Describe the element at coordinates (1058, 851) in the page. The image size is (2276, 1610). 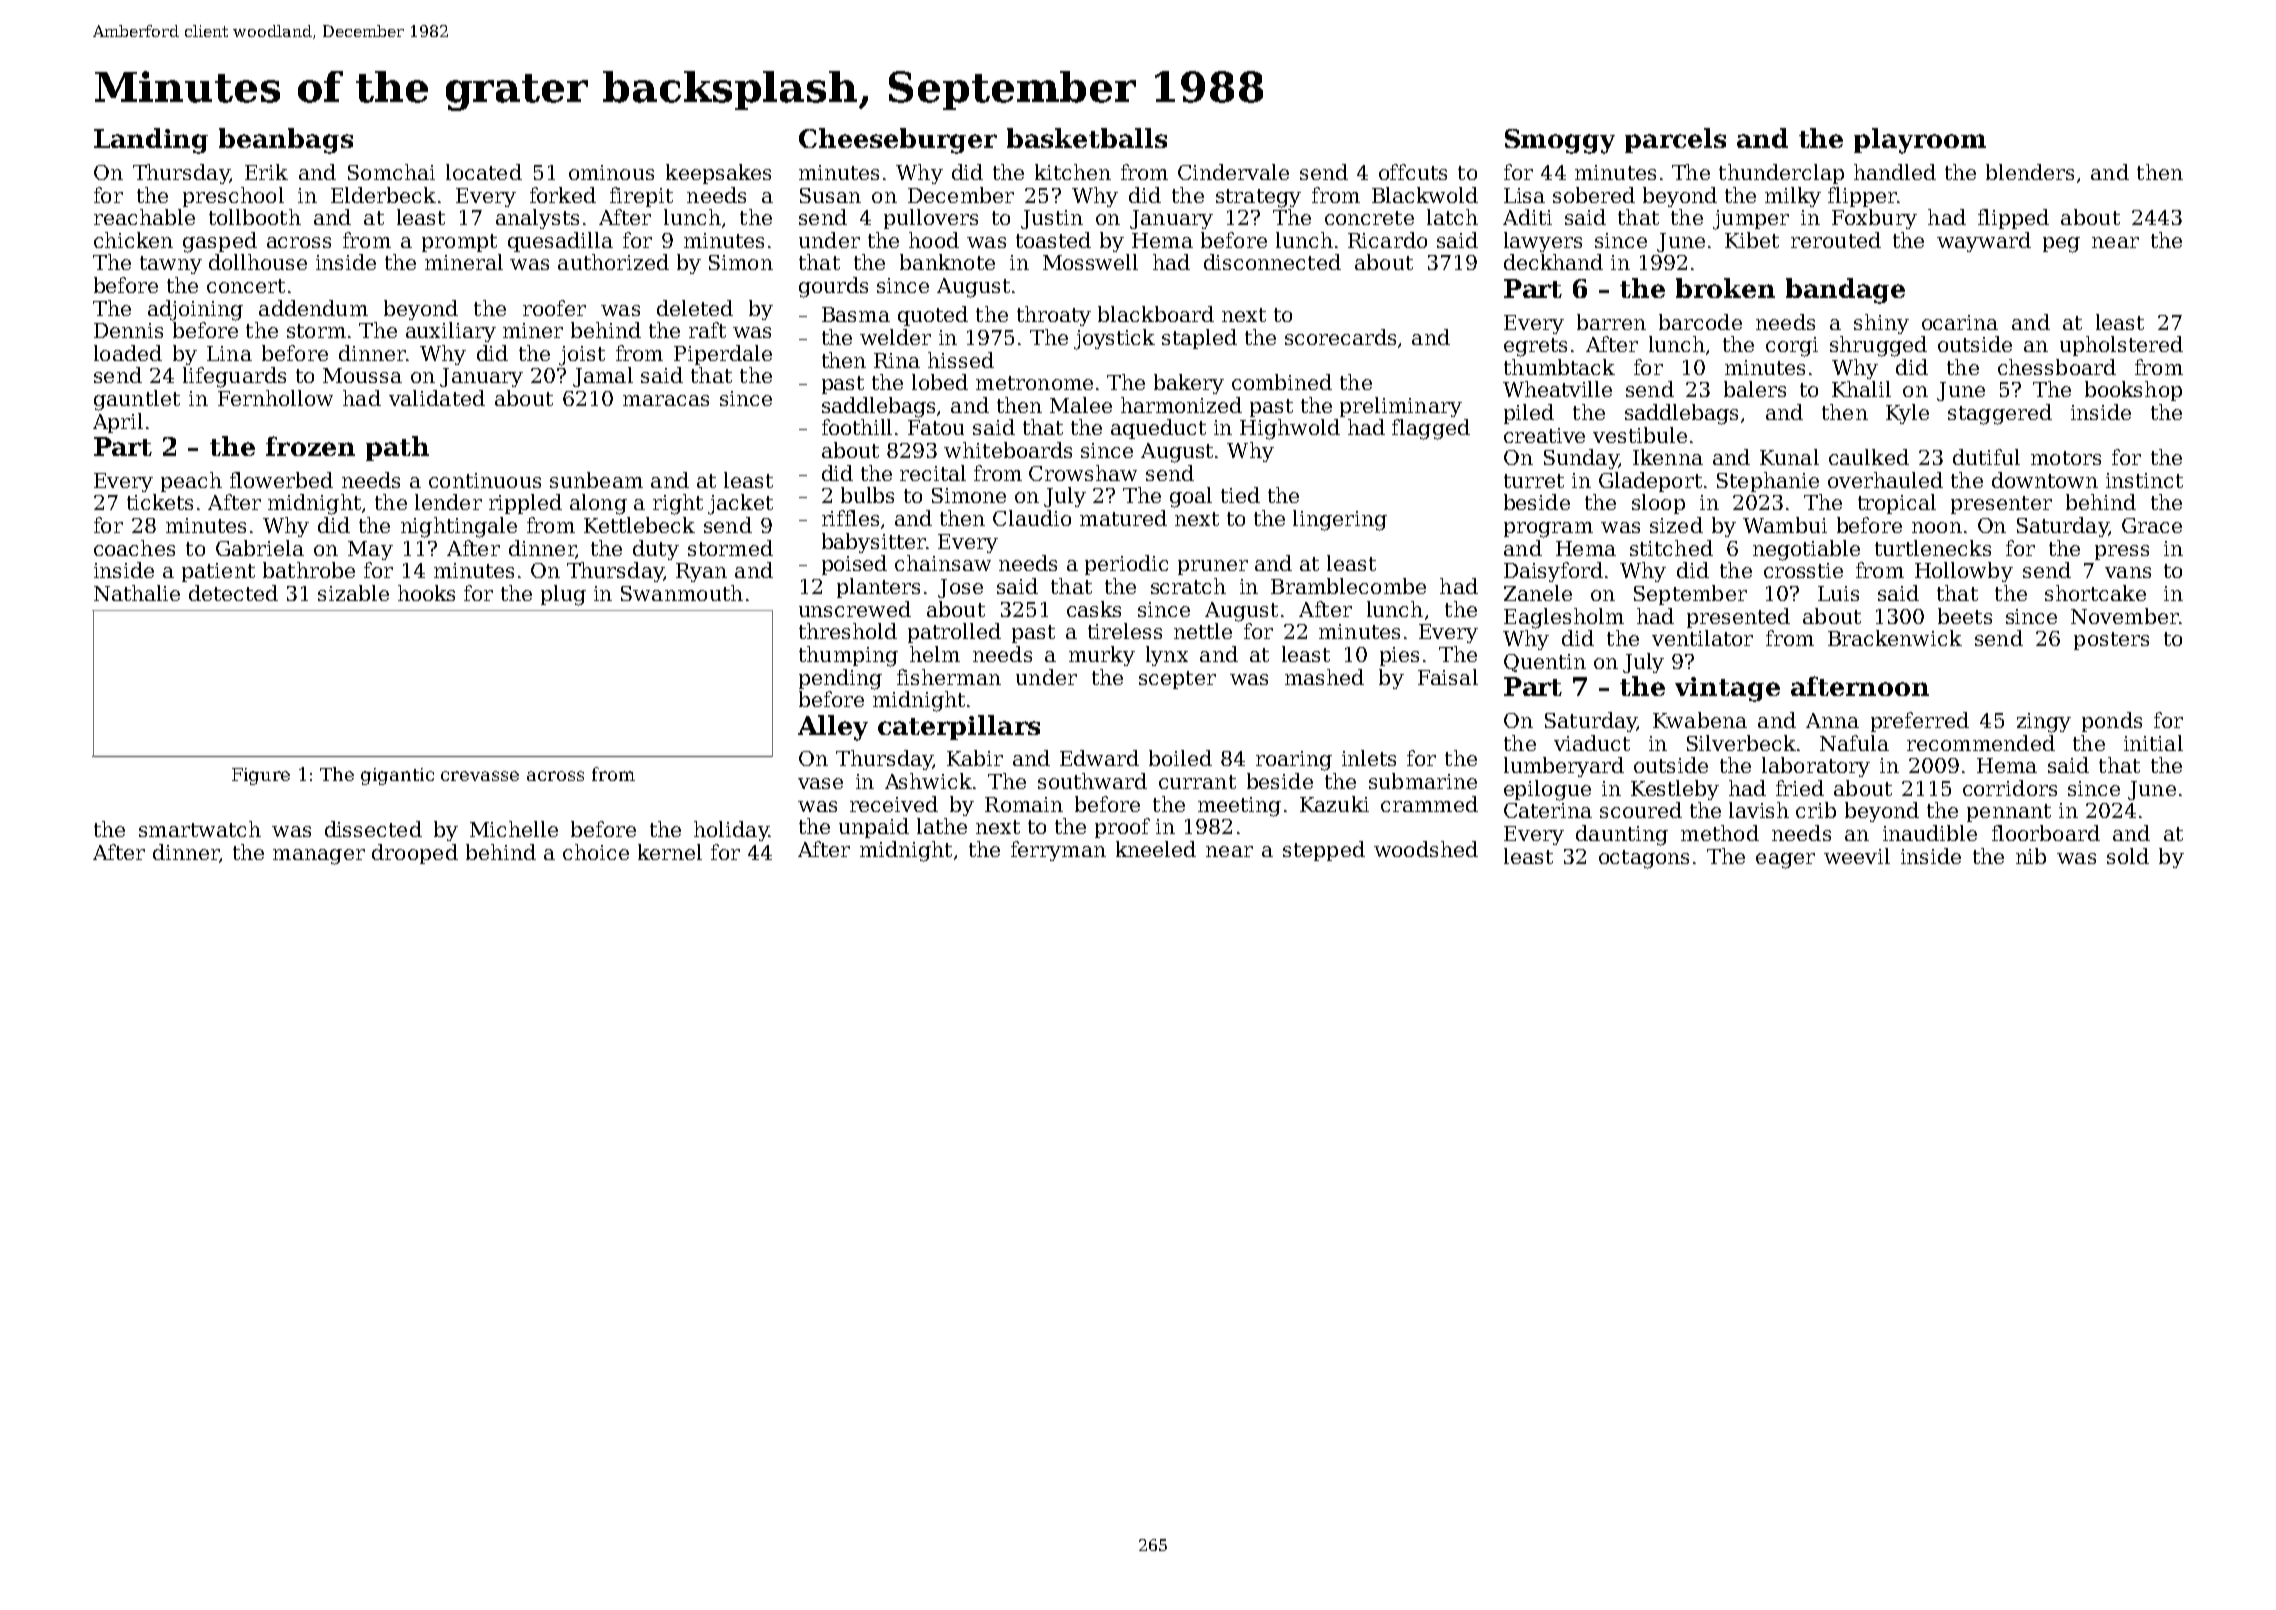
I see `ferryman` at that location.
